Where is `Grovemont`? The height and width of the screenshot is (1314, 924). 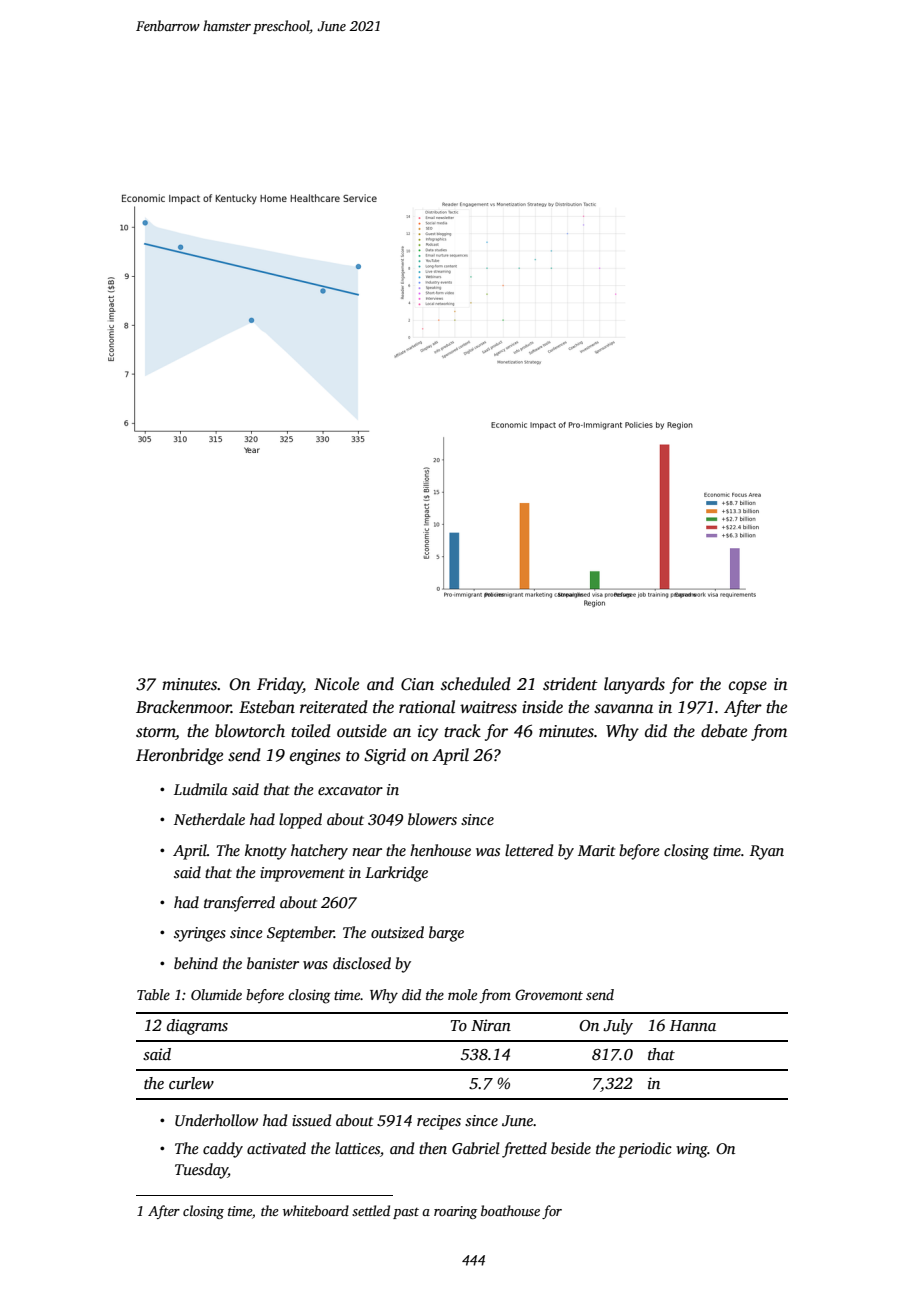 Grovemont is located at coordinates (549, 994).
